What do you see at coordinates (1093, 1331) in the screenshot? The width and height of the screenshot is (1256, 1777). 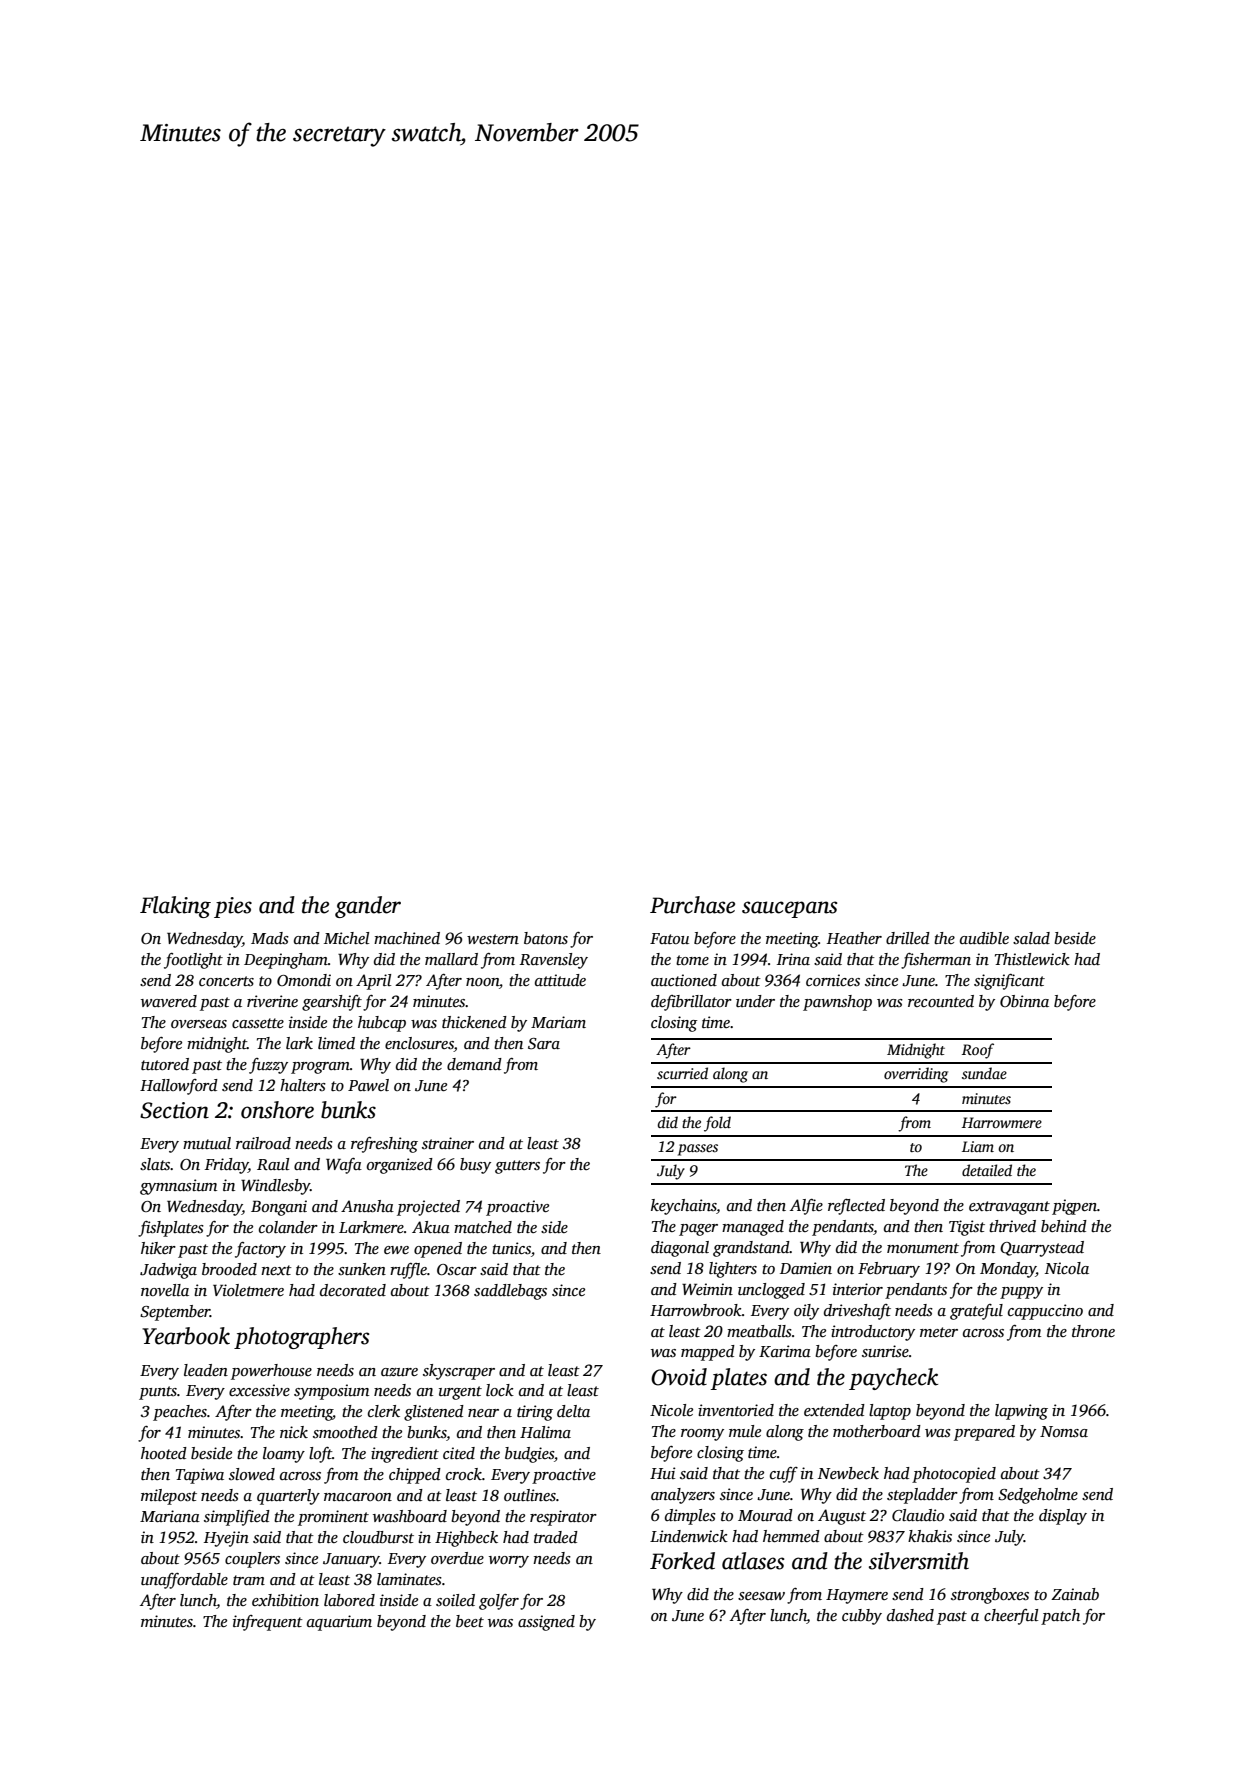 I see `throne` at bounding box center [1093, 1331].
